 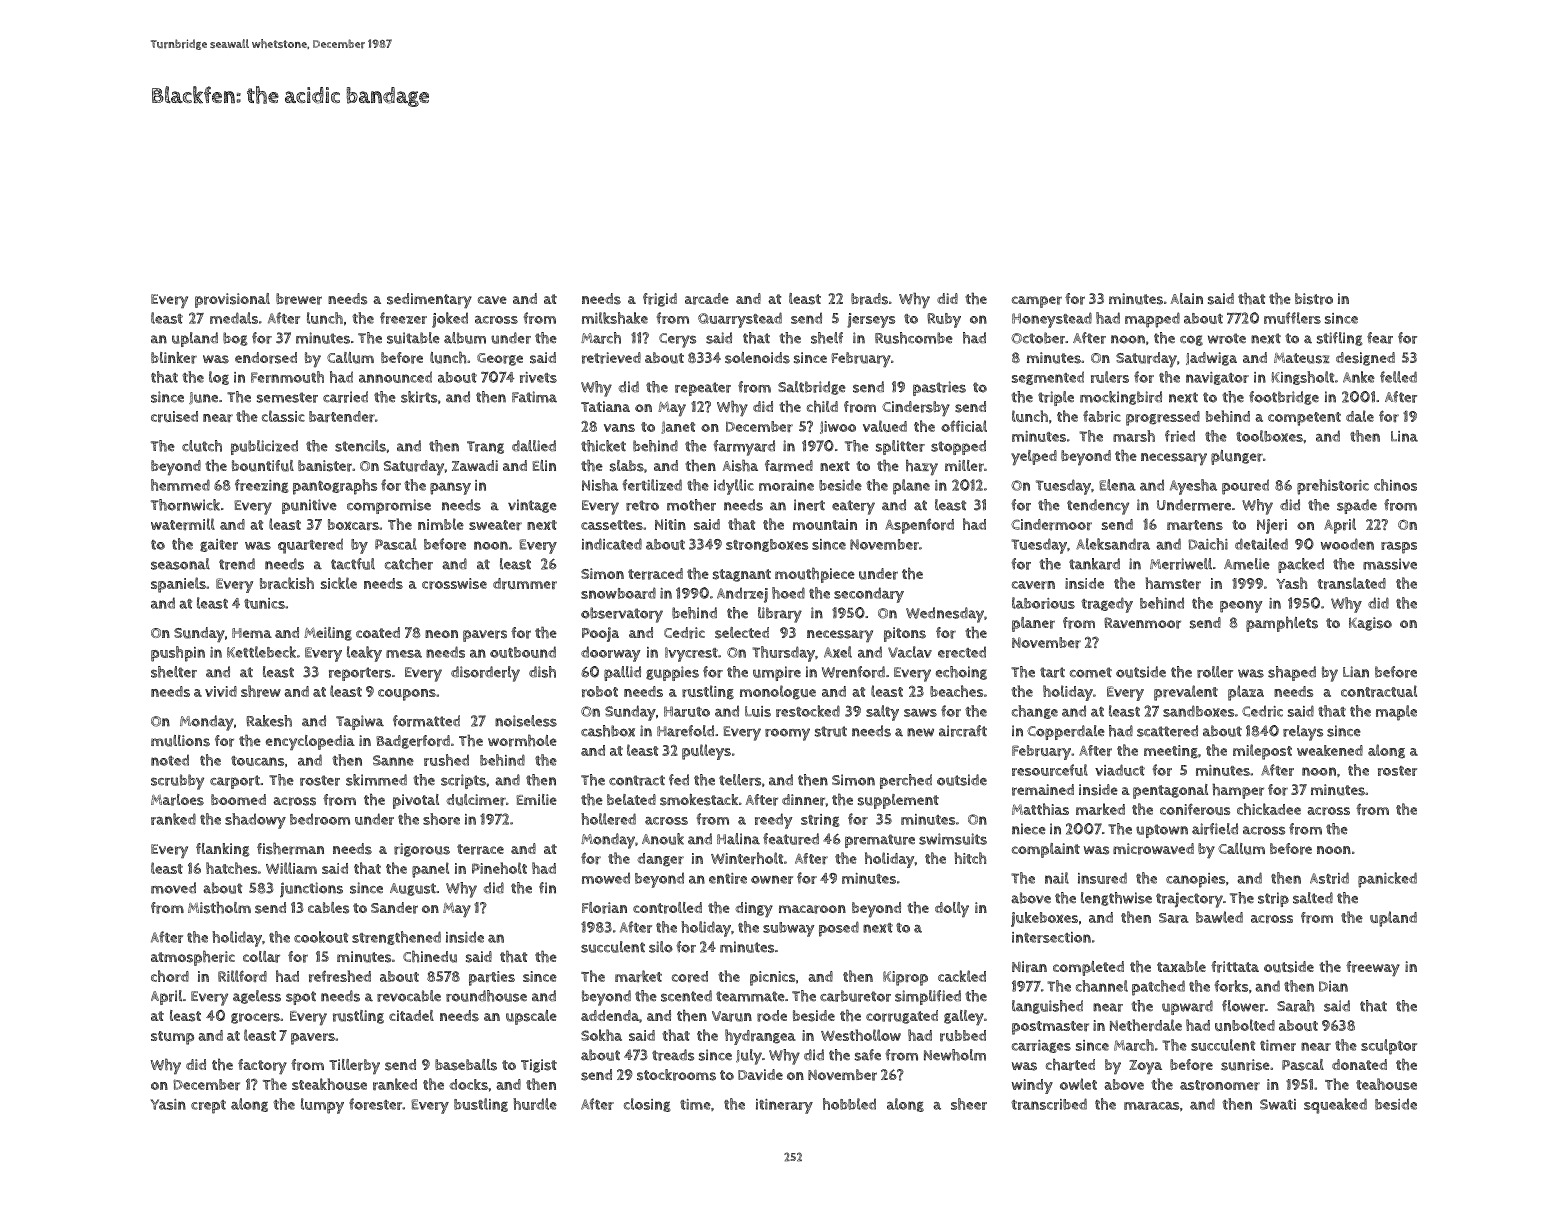 I want to click on entire, so click(x=728, y=878).
